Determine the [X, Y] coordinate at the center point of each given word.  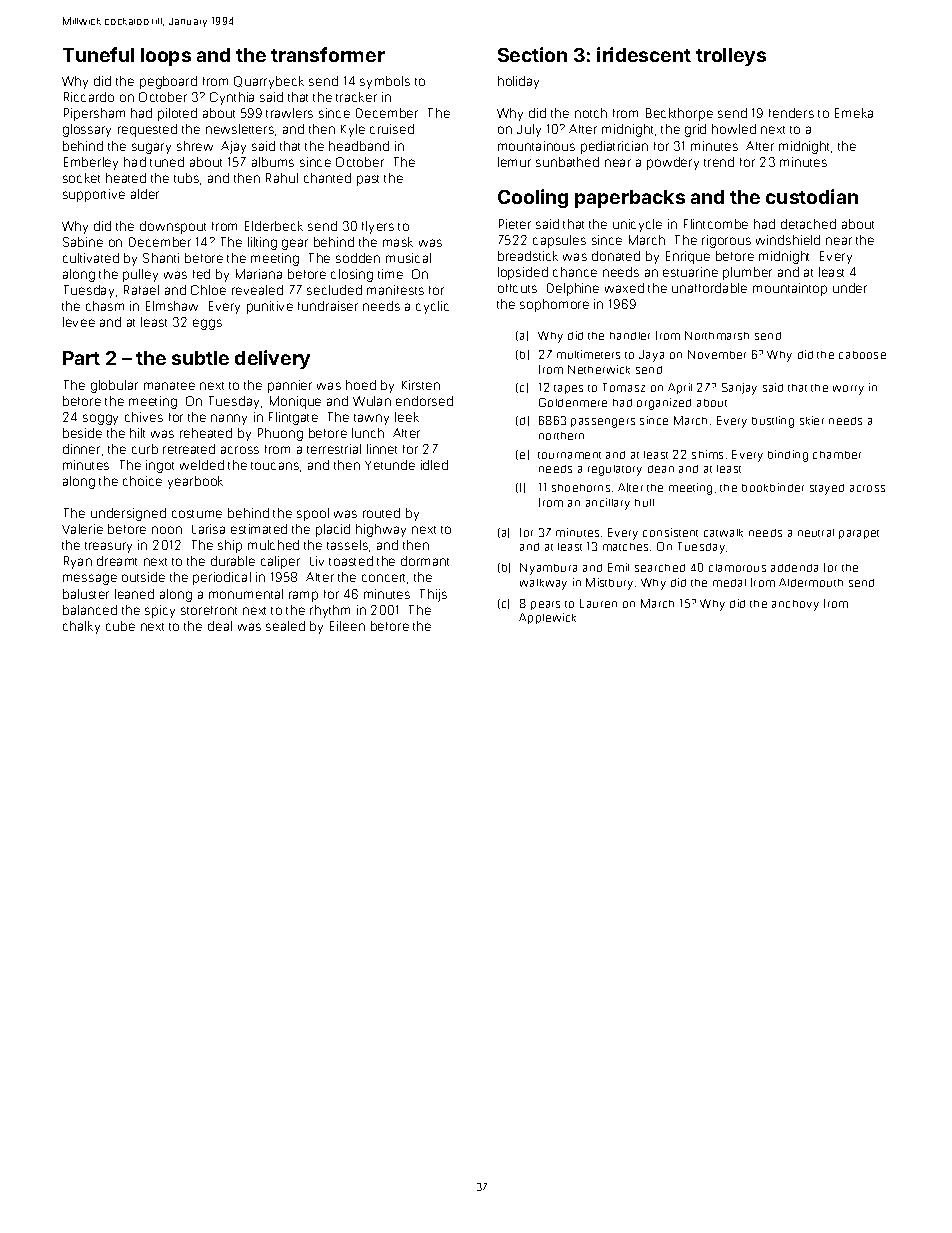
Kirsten [421, 385]
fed [201, 274]
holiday [518, 82]
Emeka [854, 113]
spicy [160, 611]
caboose [862, 355]
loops [166, 57]
